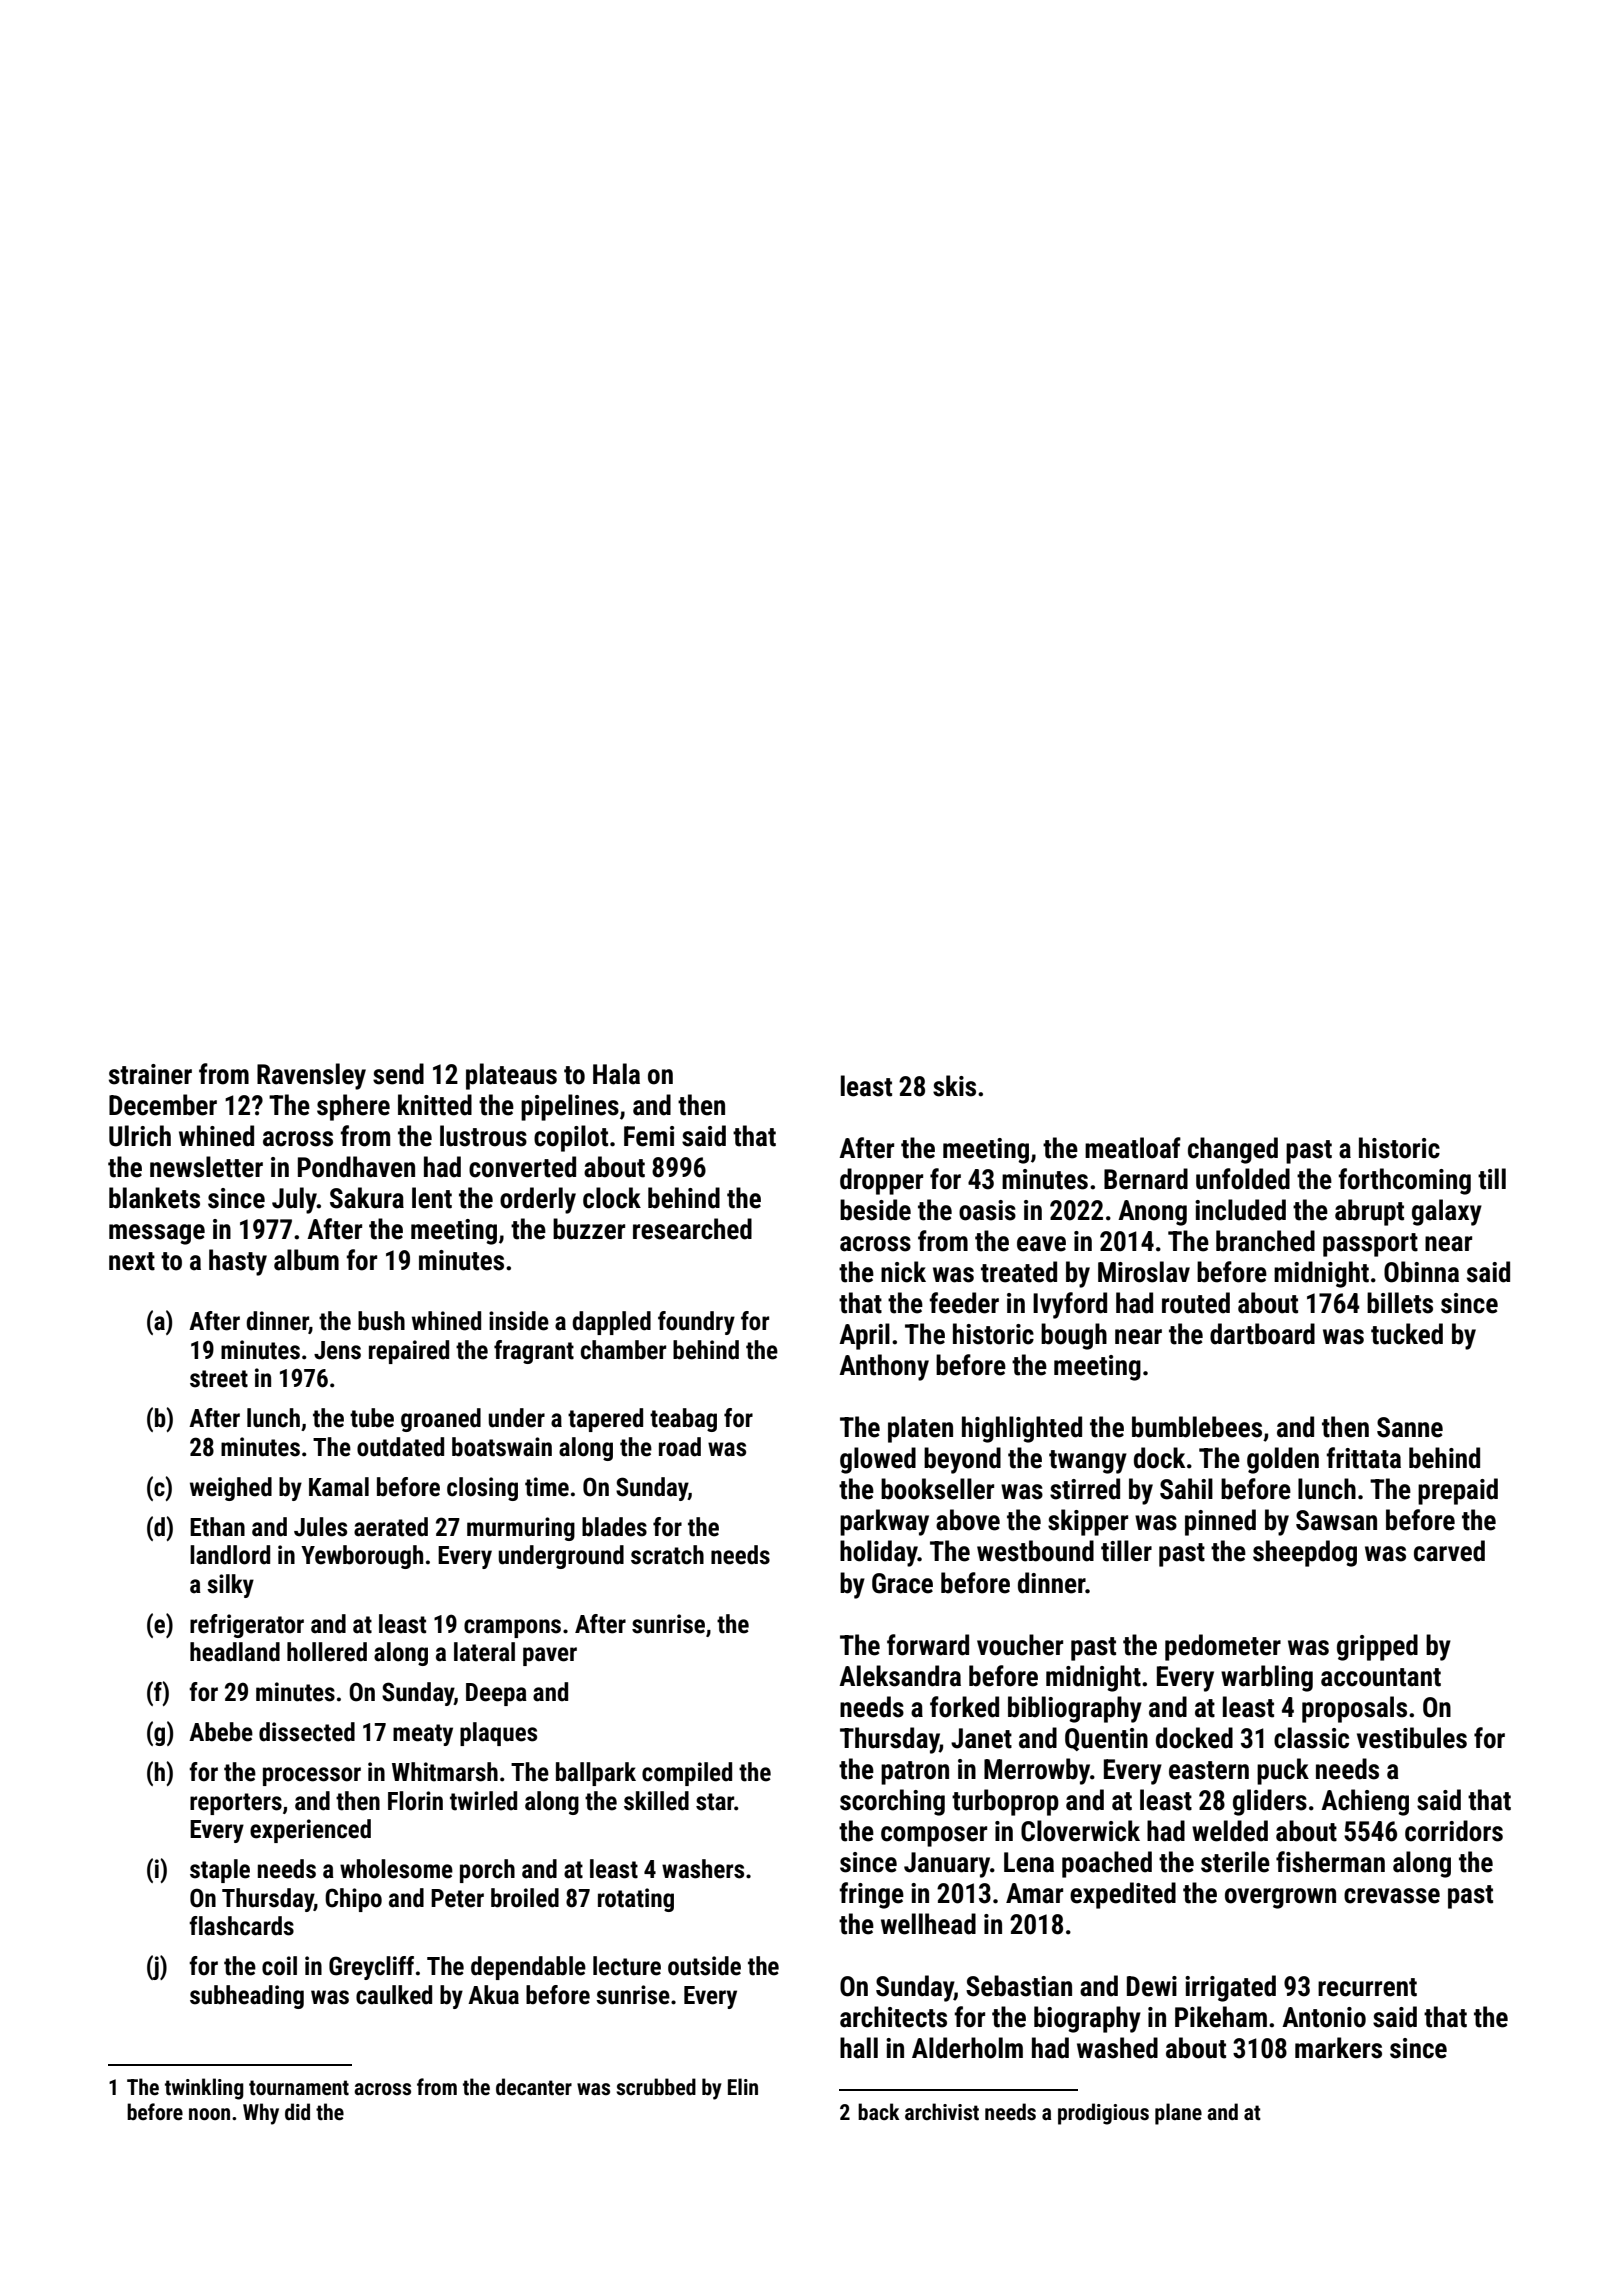 Image resolution: width=1620 pixels, height=2292 pixels. What do you see at coordinates (1365, 1802) in the document?
I see `Achieng` at bounding box center [1365, 1802].
